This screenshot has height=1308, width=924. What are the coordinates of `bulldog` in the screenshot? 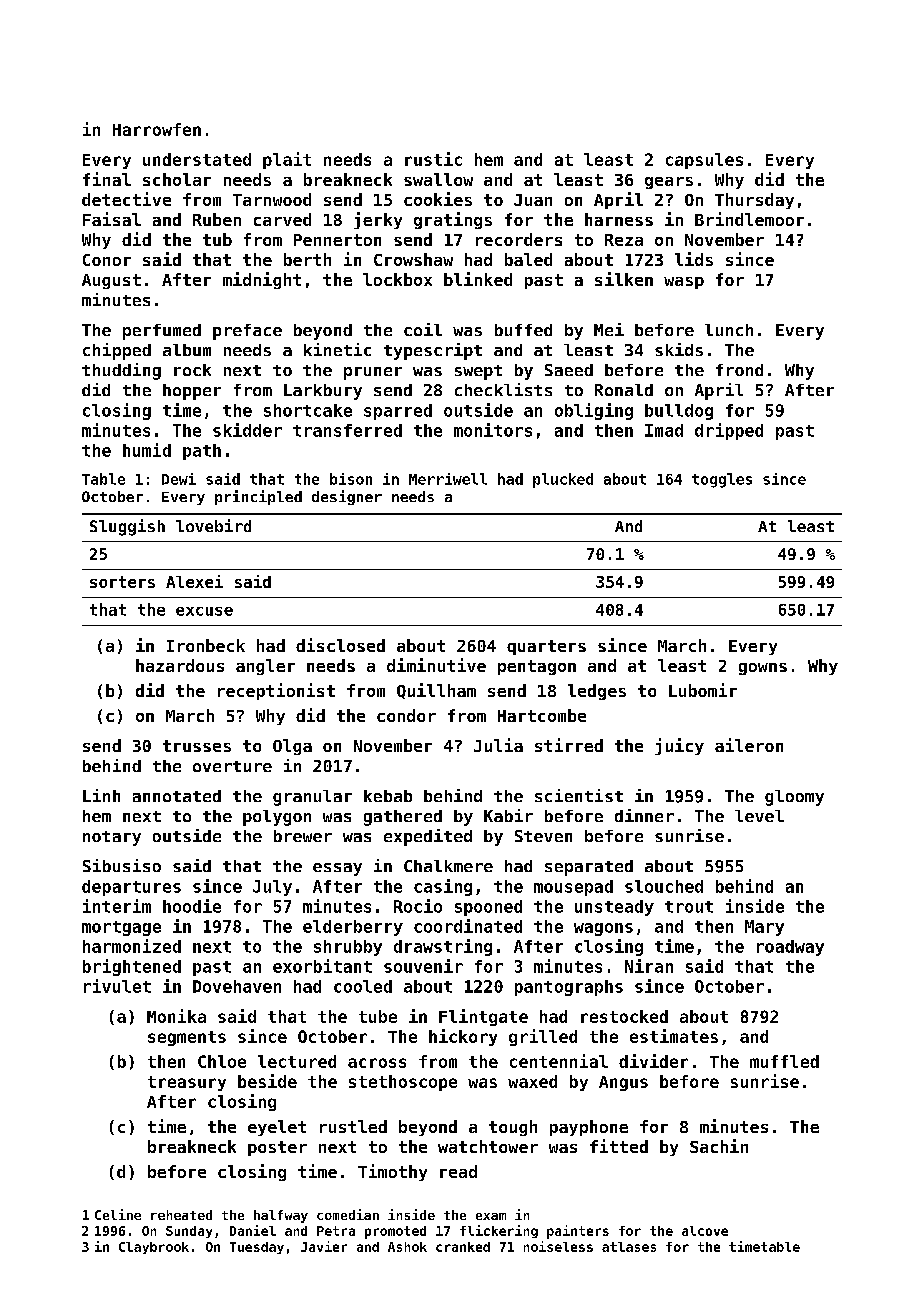 It's located at (679, 412).
